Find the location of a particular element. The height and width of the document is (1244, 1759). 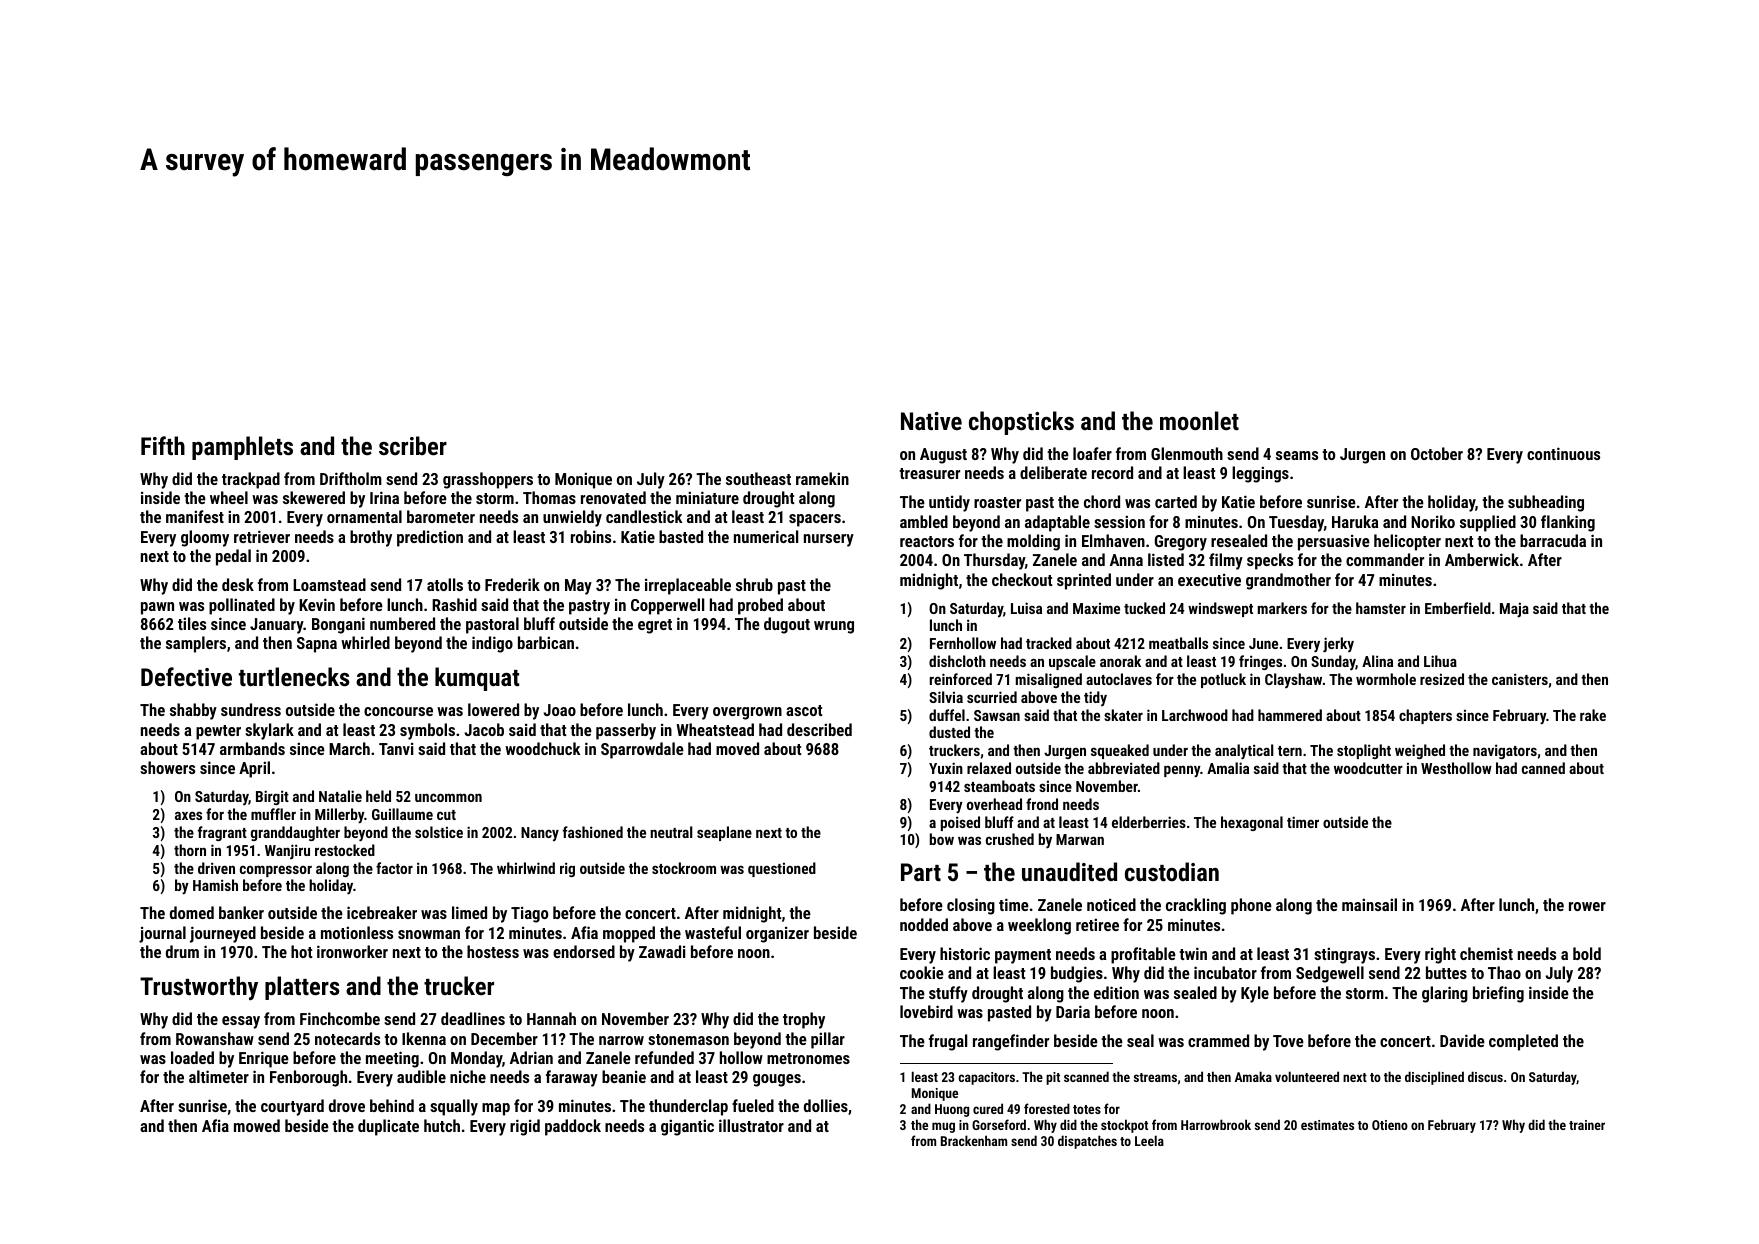

weeklong is located at coordinates (1039, 926).
